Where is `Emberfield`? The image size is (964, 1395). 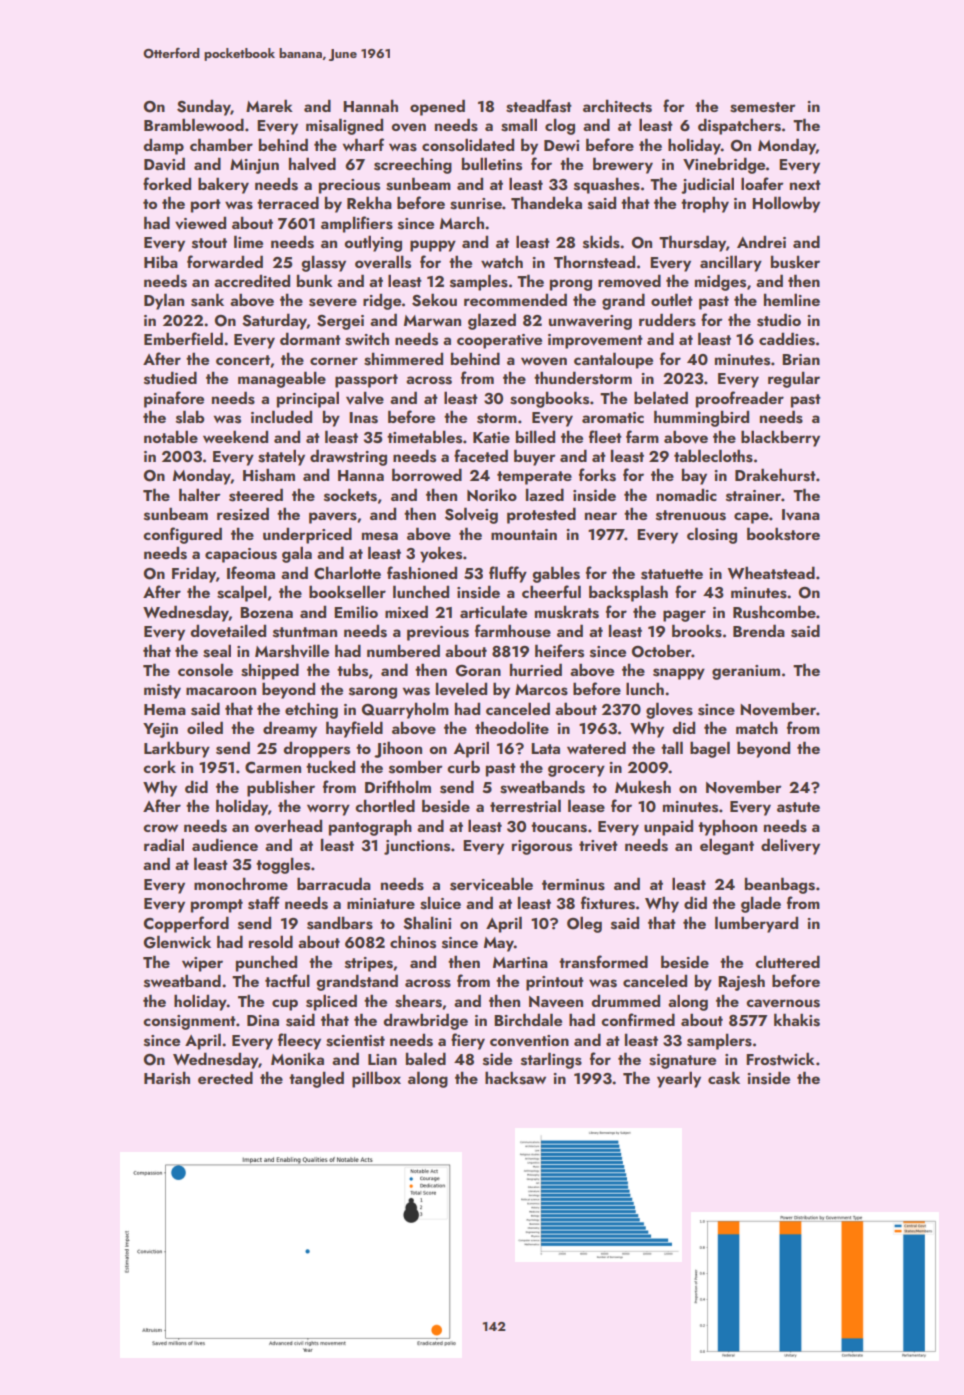
Emberfield is located at coordinates (183, 338).
